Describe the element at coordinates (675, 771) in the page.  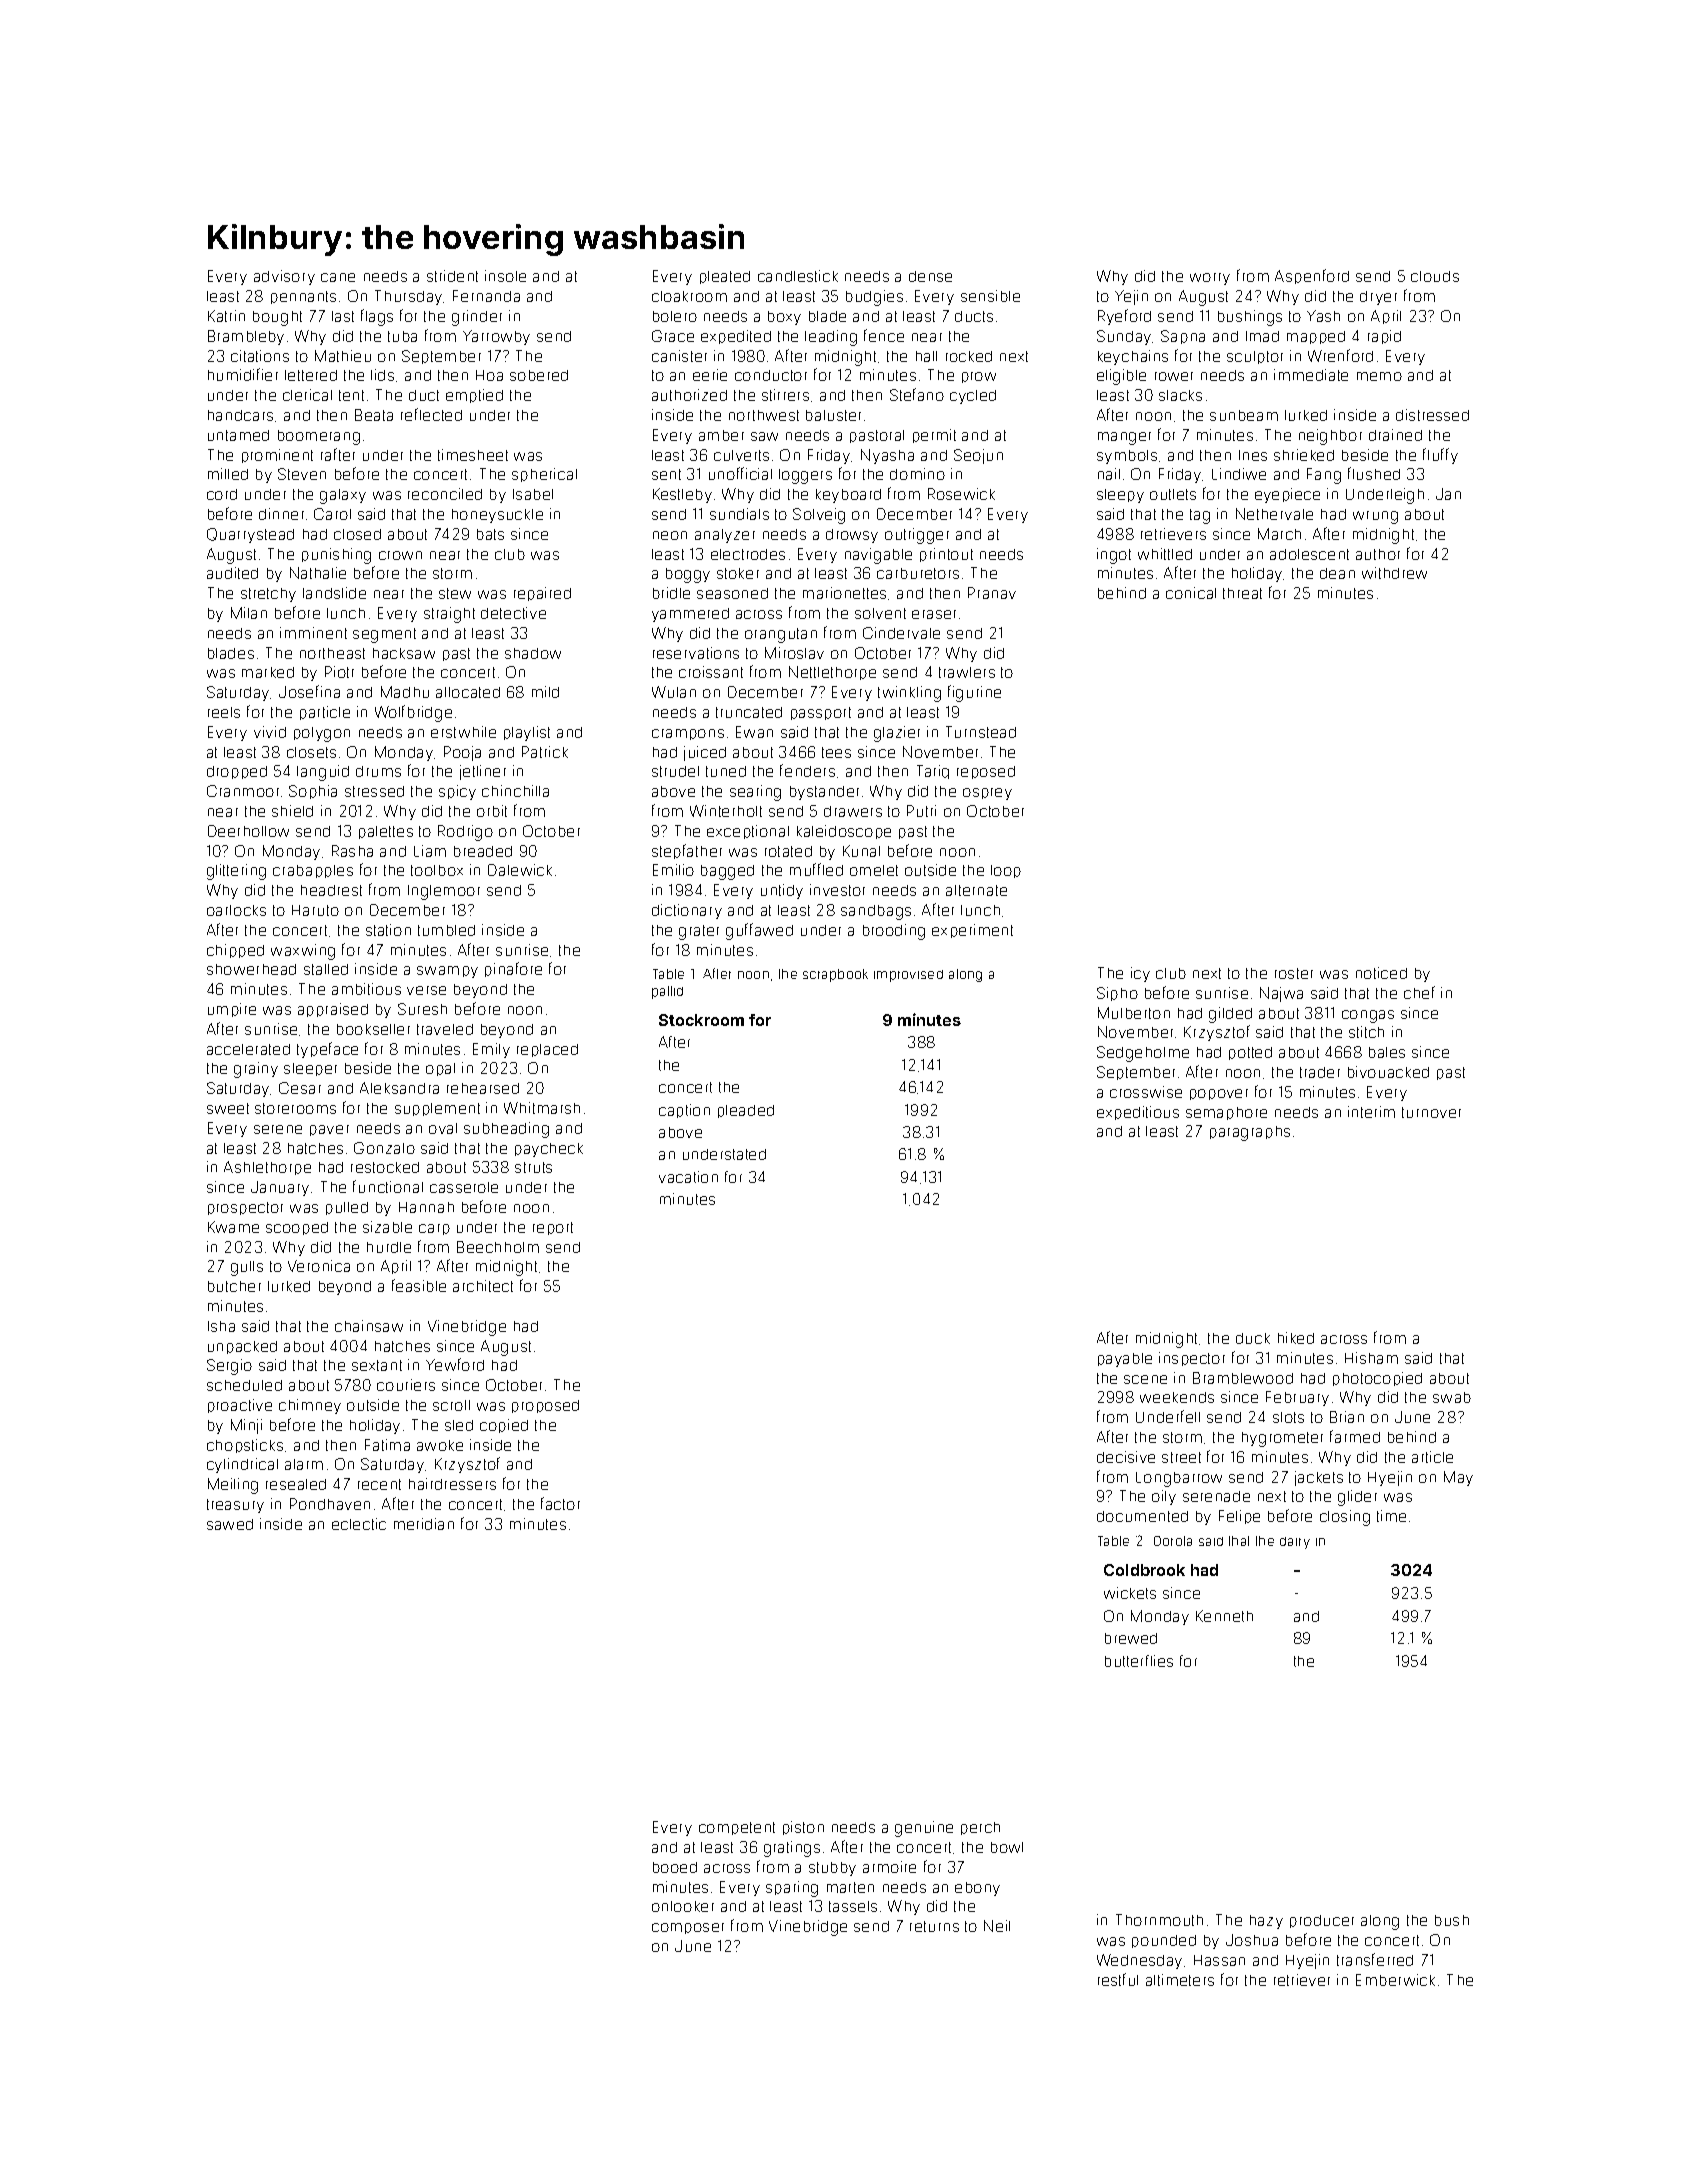
I see `strudel` at that location.
